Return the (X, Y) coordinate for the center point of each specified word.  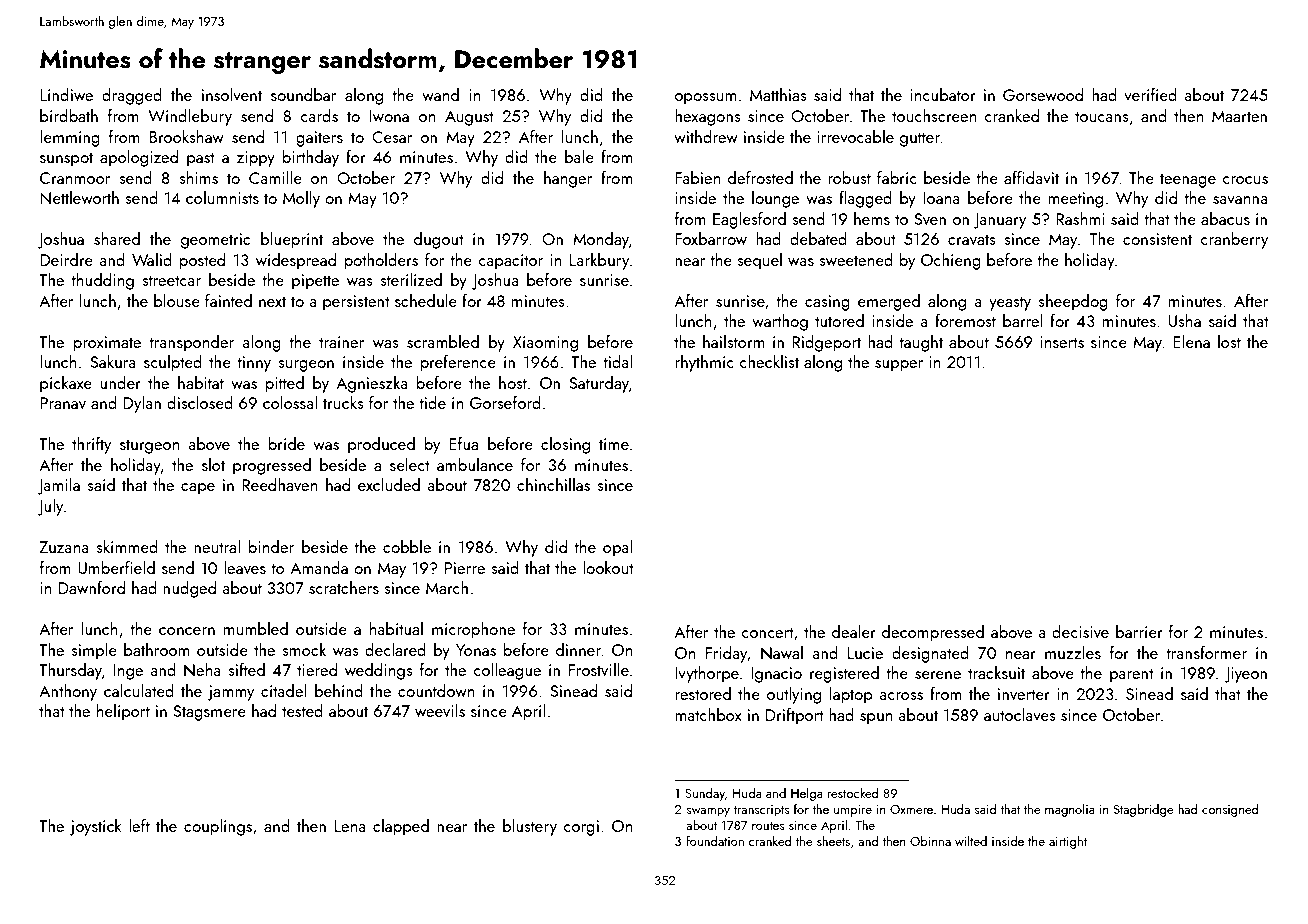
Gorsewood (1043, 94)
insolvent (232, 94)
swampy (708, 812)
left (139, 825)
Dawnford (92, 587)
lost (1229, 341)
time (614, 444)
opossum (705, 99)
